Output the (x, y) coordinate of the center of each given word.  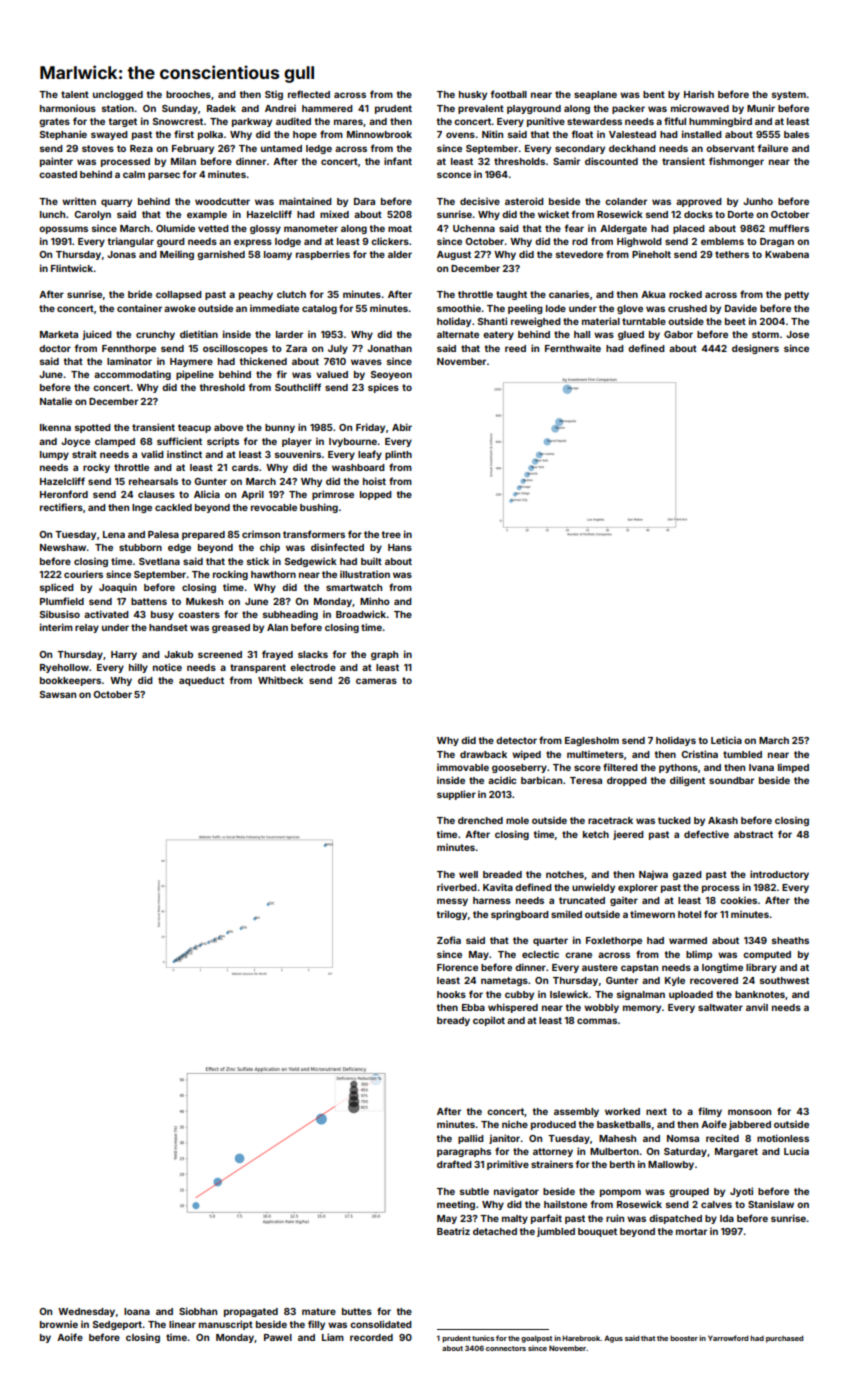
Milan (183, 161)
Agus (613, 1339)
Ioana (137, 1311)
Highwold (639, 242)
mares (348, 122)
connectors (506, 1348)
